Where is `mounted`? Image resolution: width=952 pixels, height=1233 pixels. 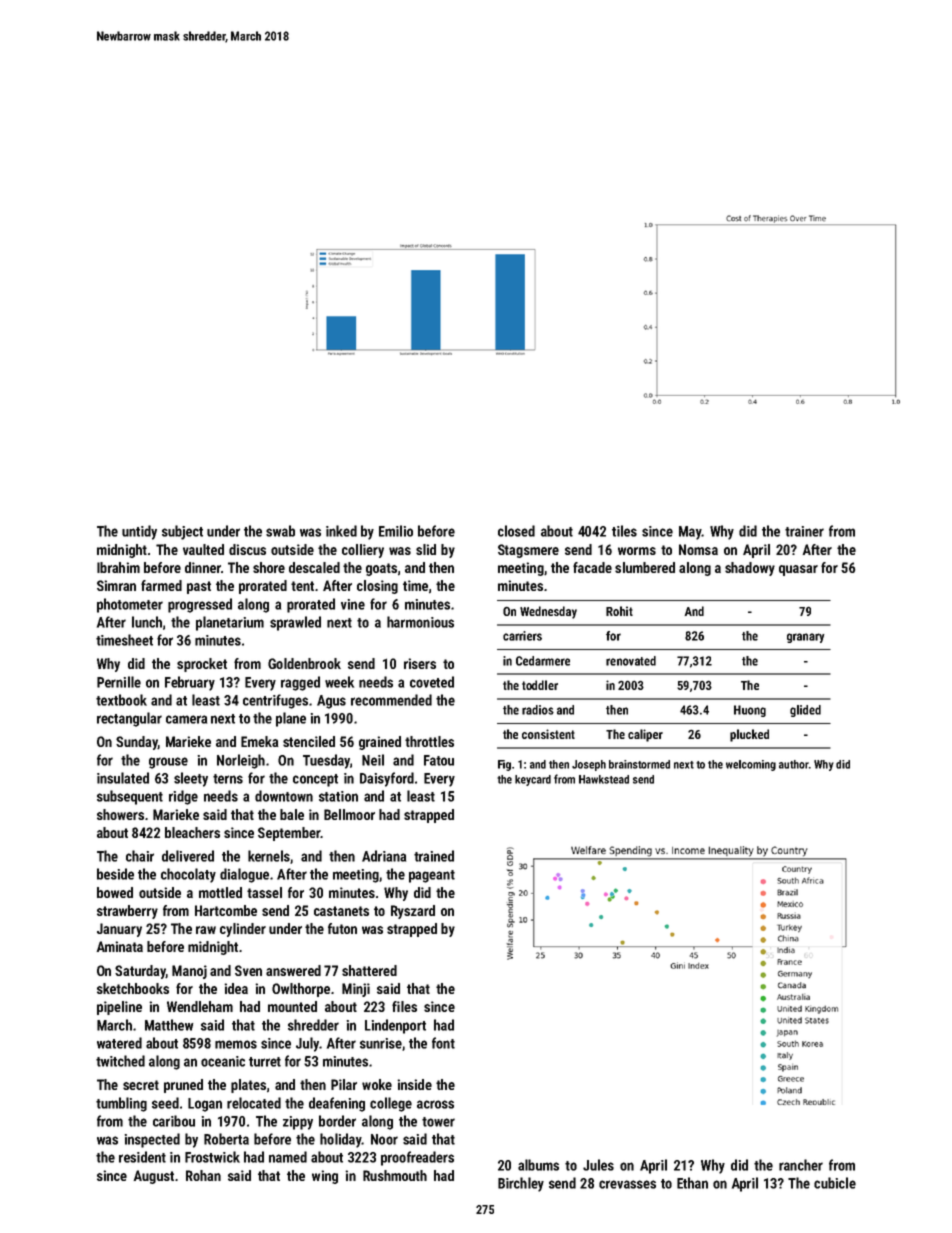
mounted is located at coordinates (292, 1006).
